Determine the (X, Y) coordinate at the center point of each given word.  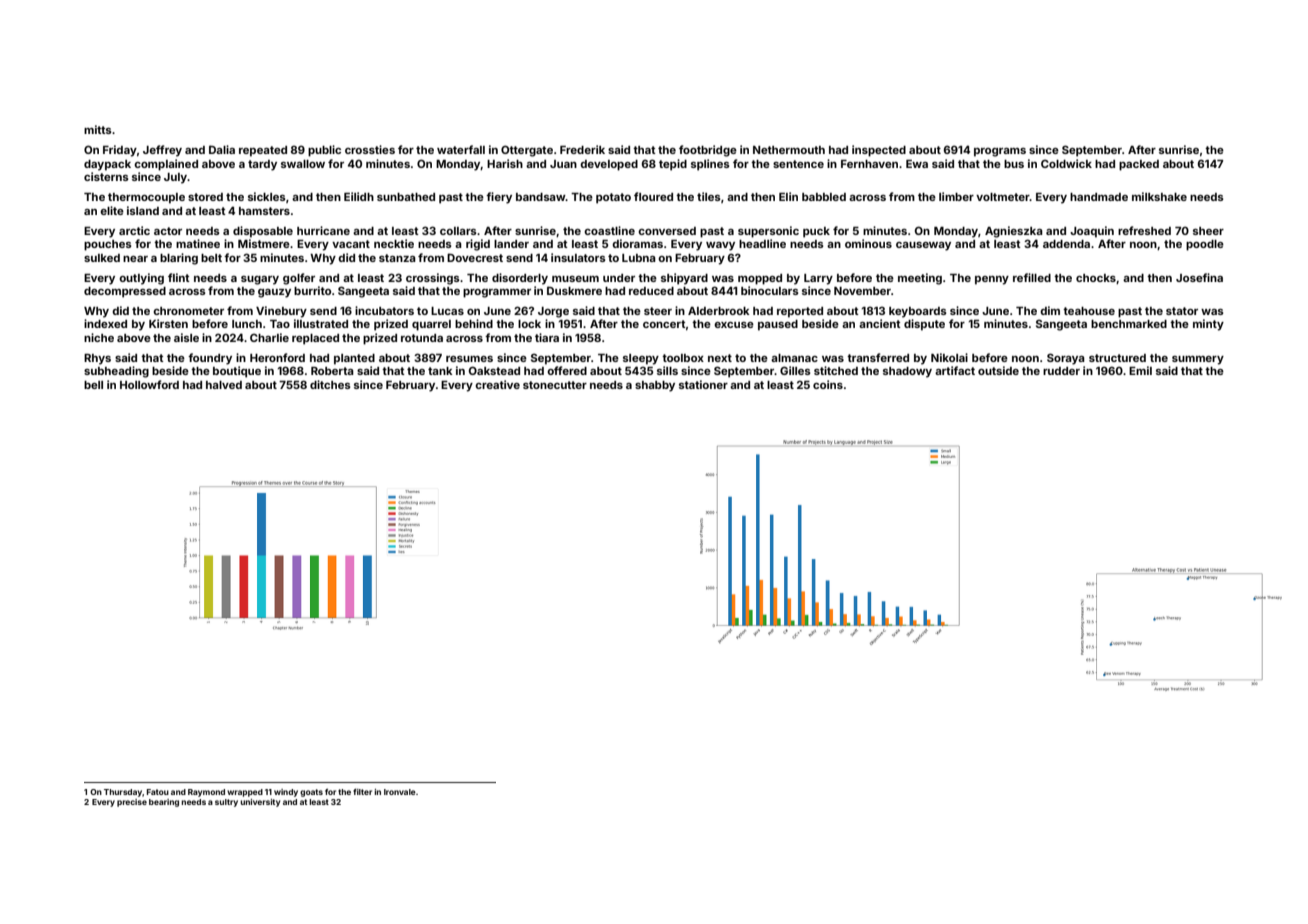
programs (1000, 152)
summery (1198, 360)
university (260, 803)
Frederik (582, 149)
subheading (116, 372)
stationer (703, 384)
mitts (98, 129)
